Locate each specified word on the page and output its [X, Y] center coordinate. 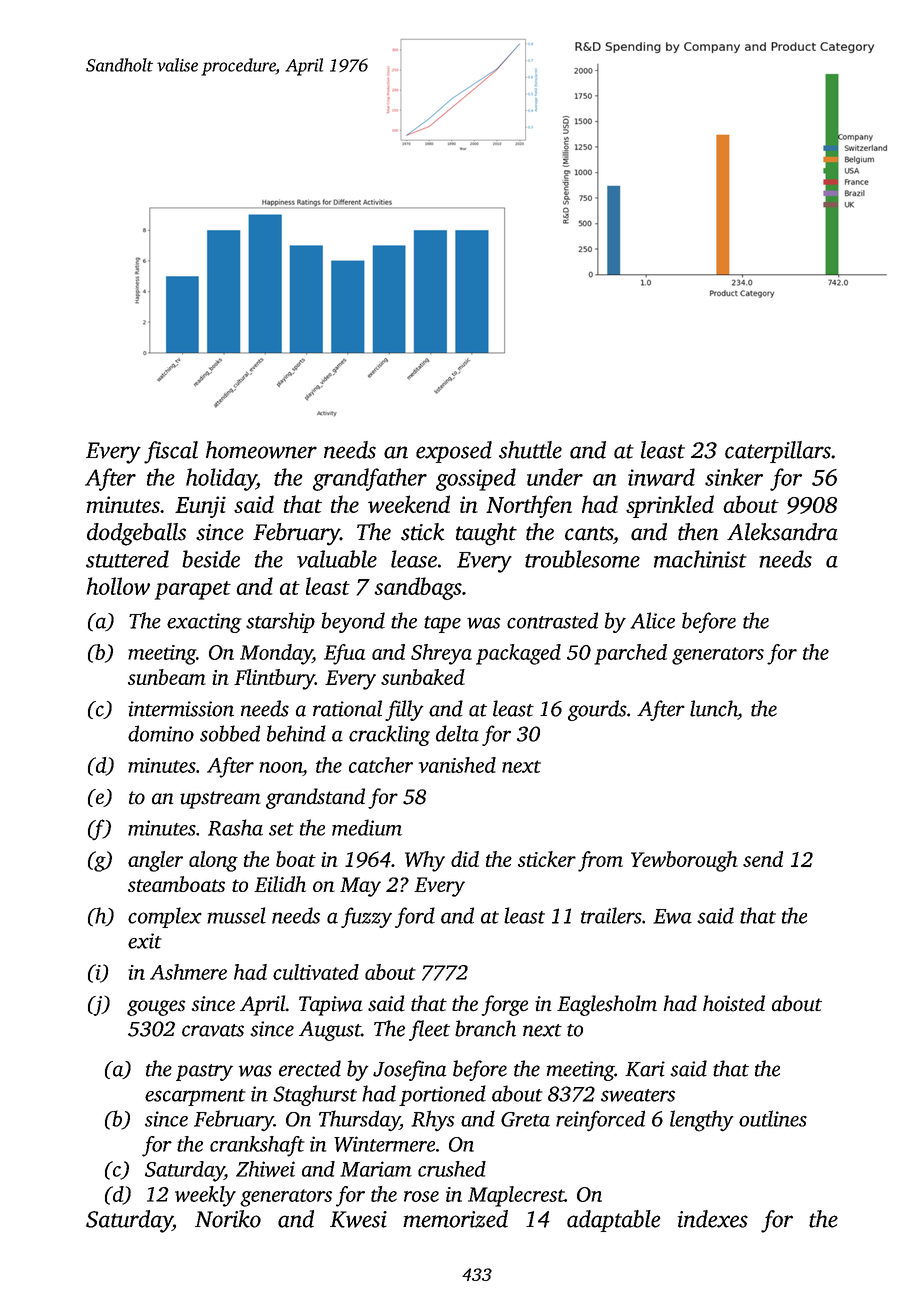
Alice [652, 620]
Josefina [410, 1070]
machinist [700, 559]
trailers [611, 915]
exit [145, 941]
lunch [714, 708]
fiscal [171, 452]
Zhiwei [265, 1169]
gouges [156, 1008]
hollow [118, 586]
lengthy [702, 1121]
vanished [457, 765]
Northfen [529, 506]
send [763, 859]
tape [442, 624]
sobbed [230, 733]
